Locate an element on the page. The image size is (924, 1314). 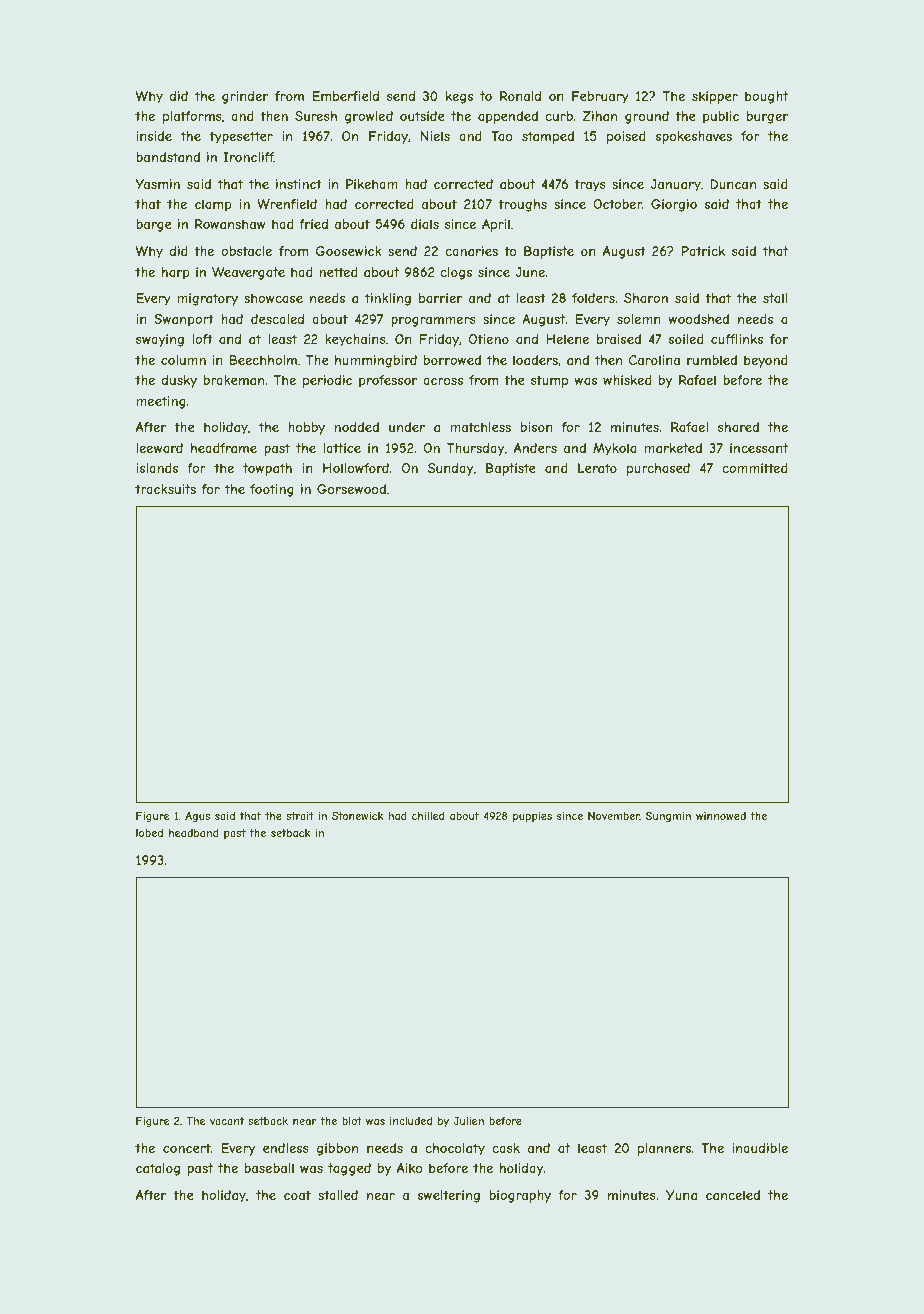
Sunday is located at coordinates (450, 469).
